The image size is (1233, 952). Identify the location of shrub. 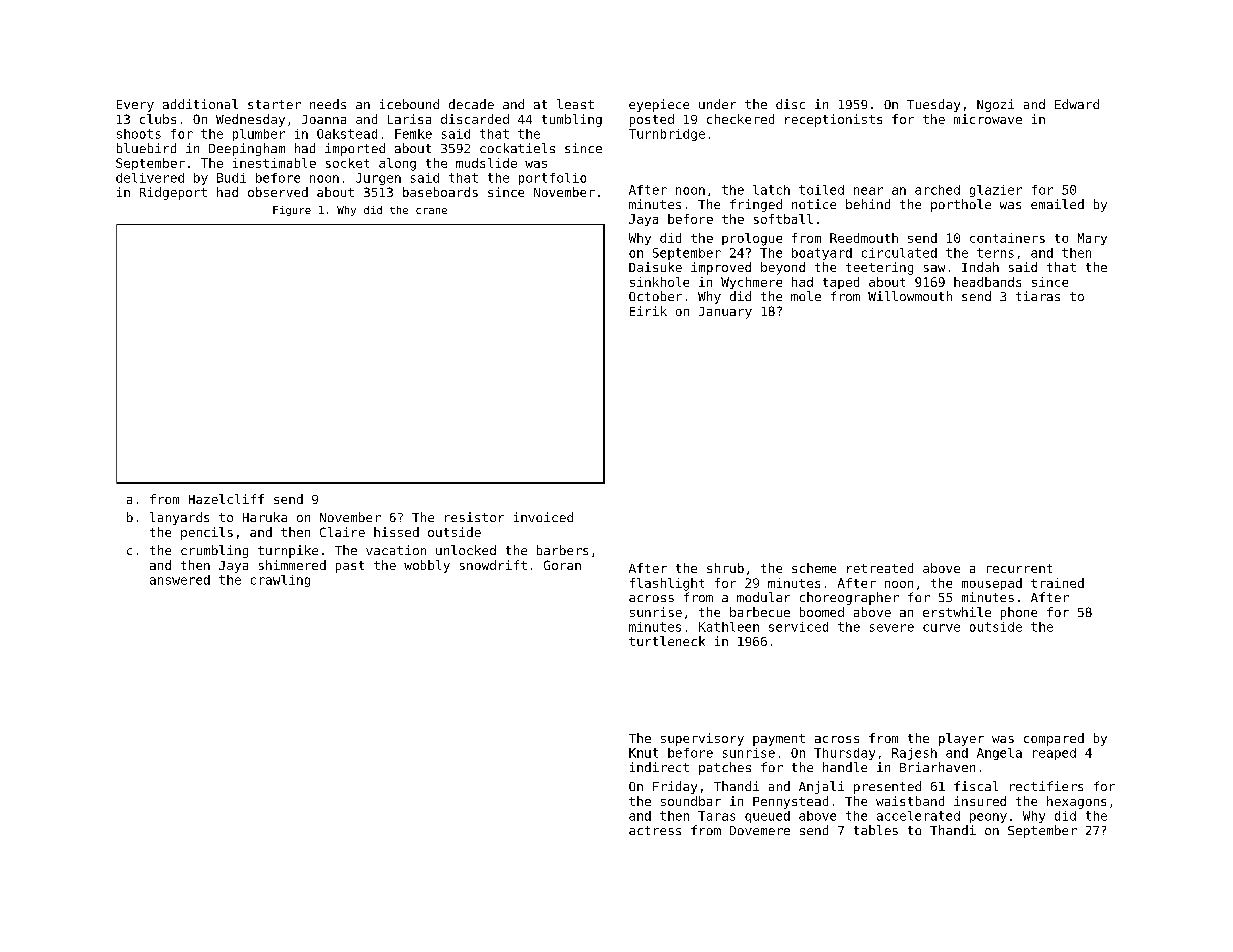
(725, 568).
